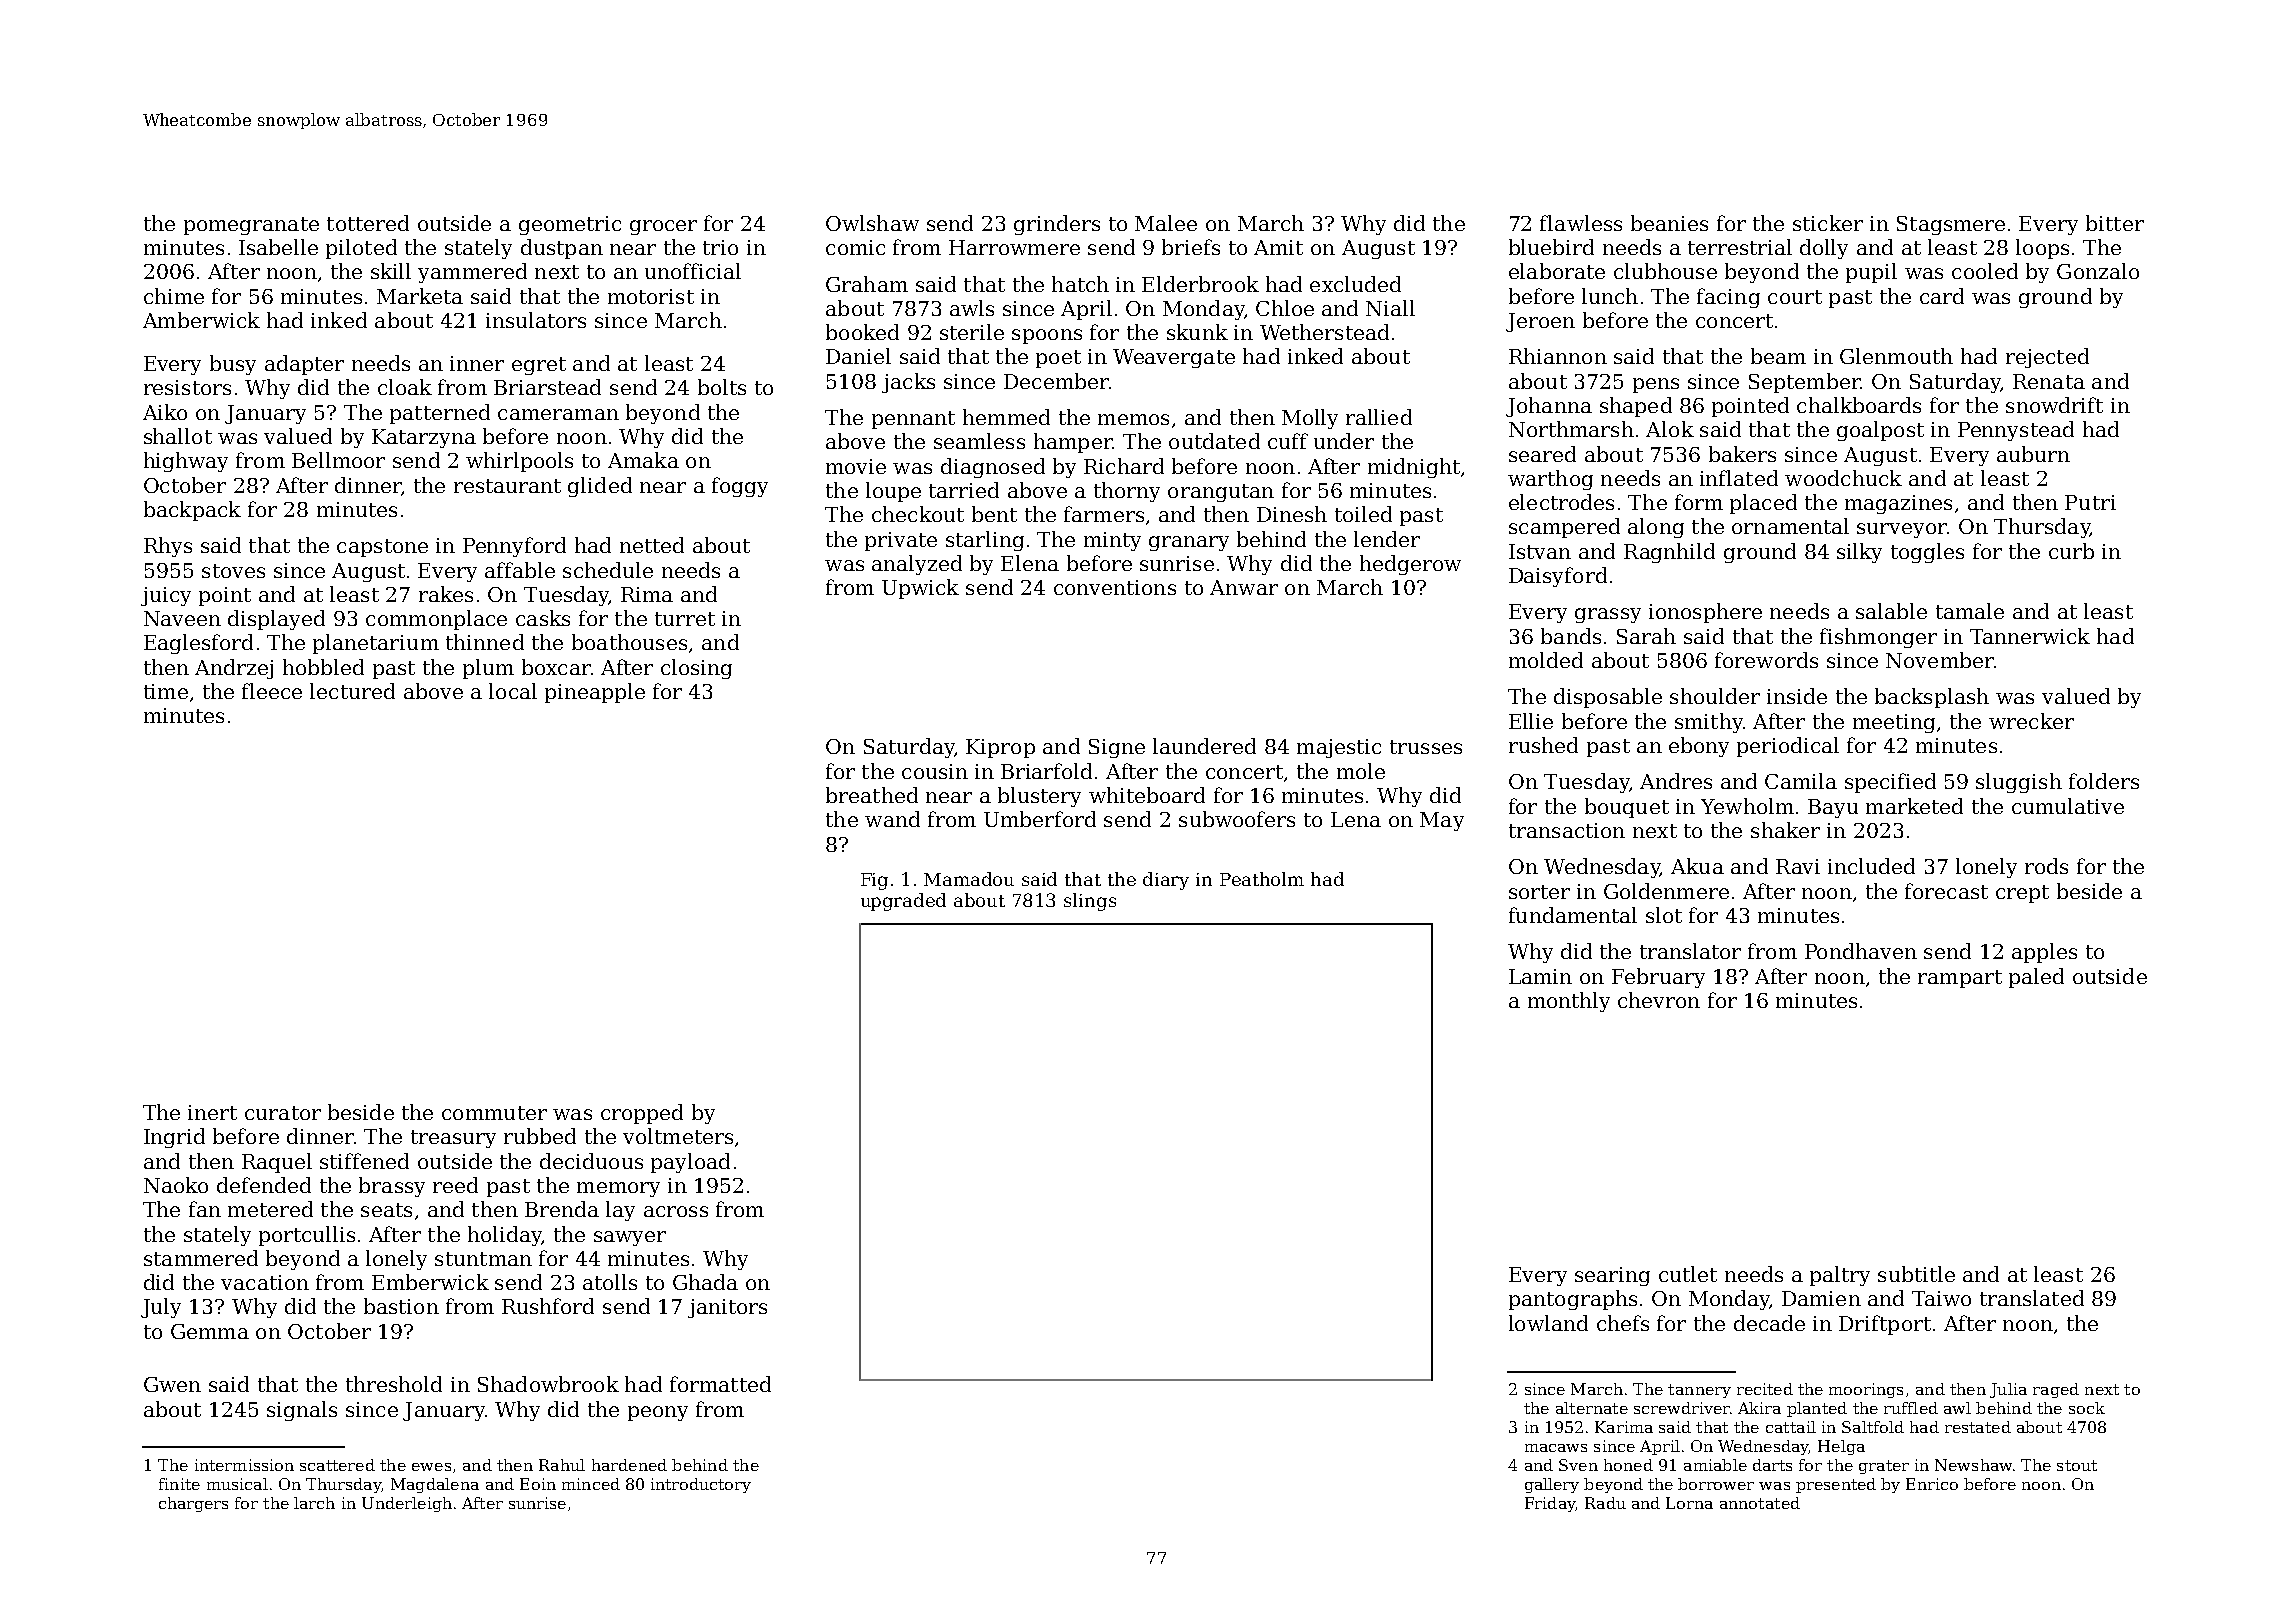  What do you see at coordinates (1166, 223) in the screenshot?
I see `Malee` at bounding box center [1166, 223].
